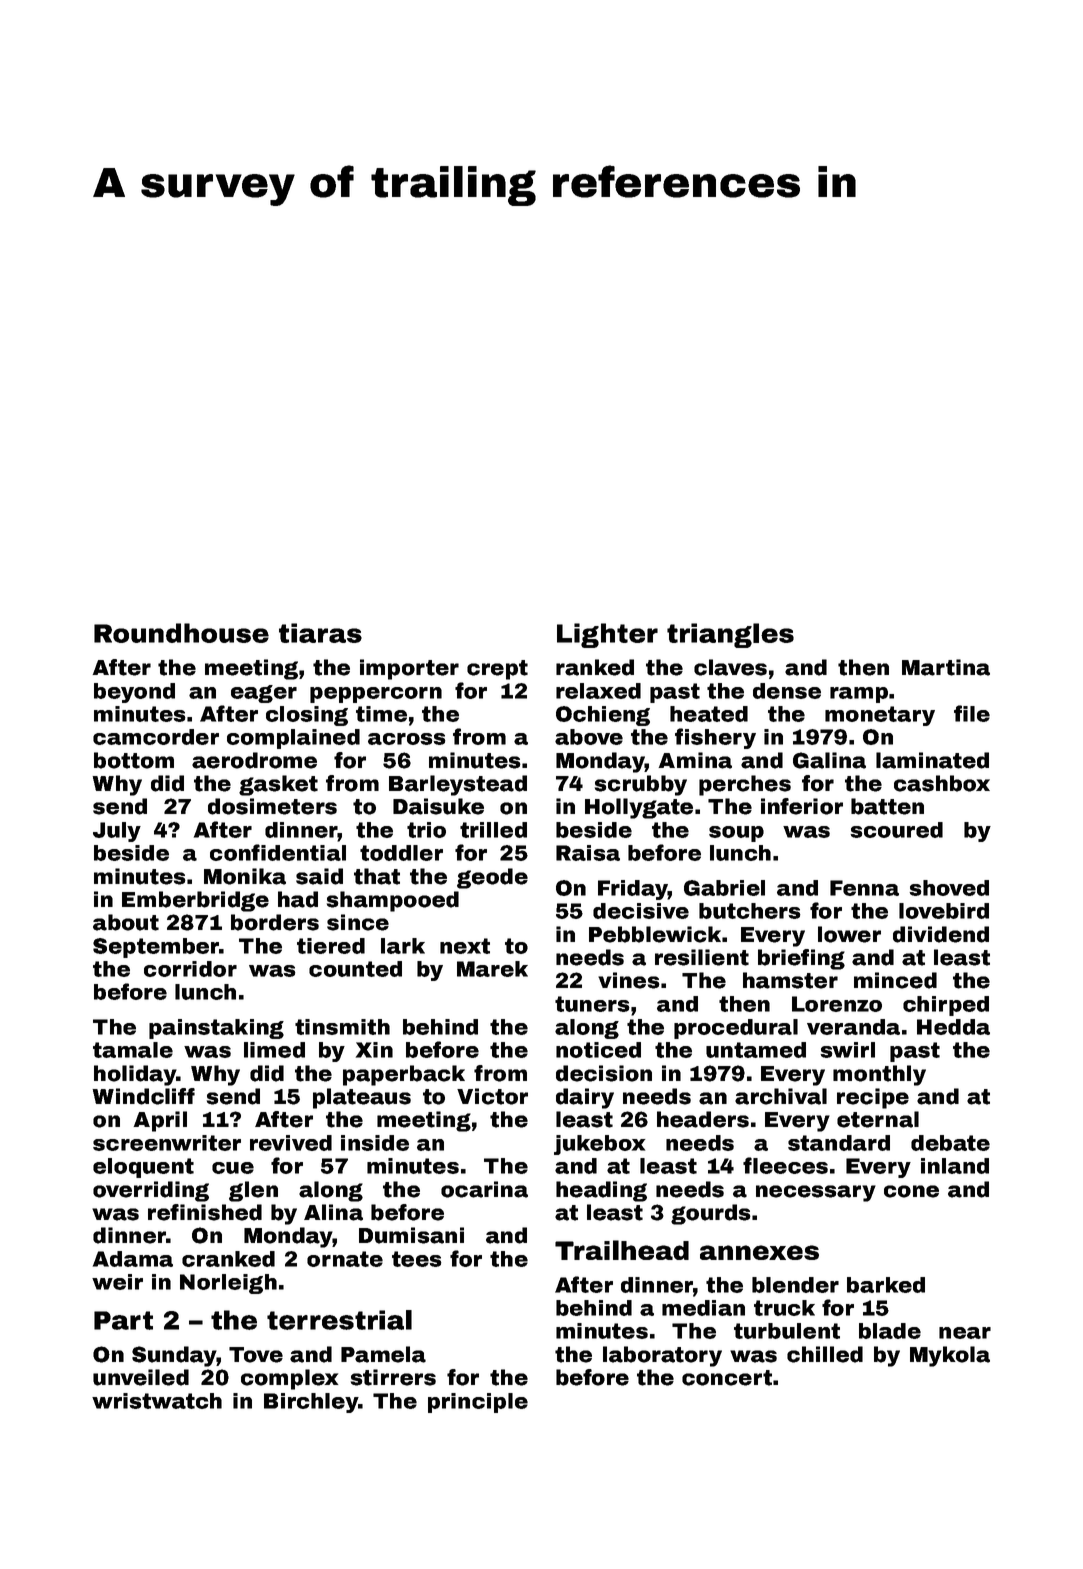  I want to click on plateaus, so click(362, 1098).
